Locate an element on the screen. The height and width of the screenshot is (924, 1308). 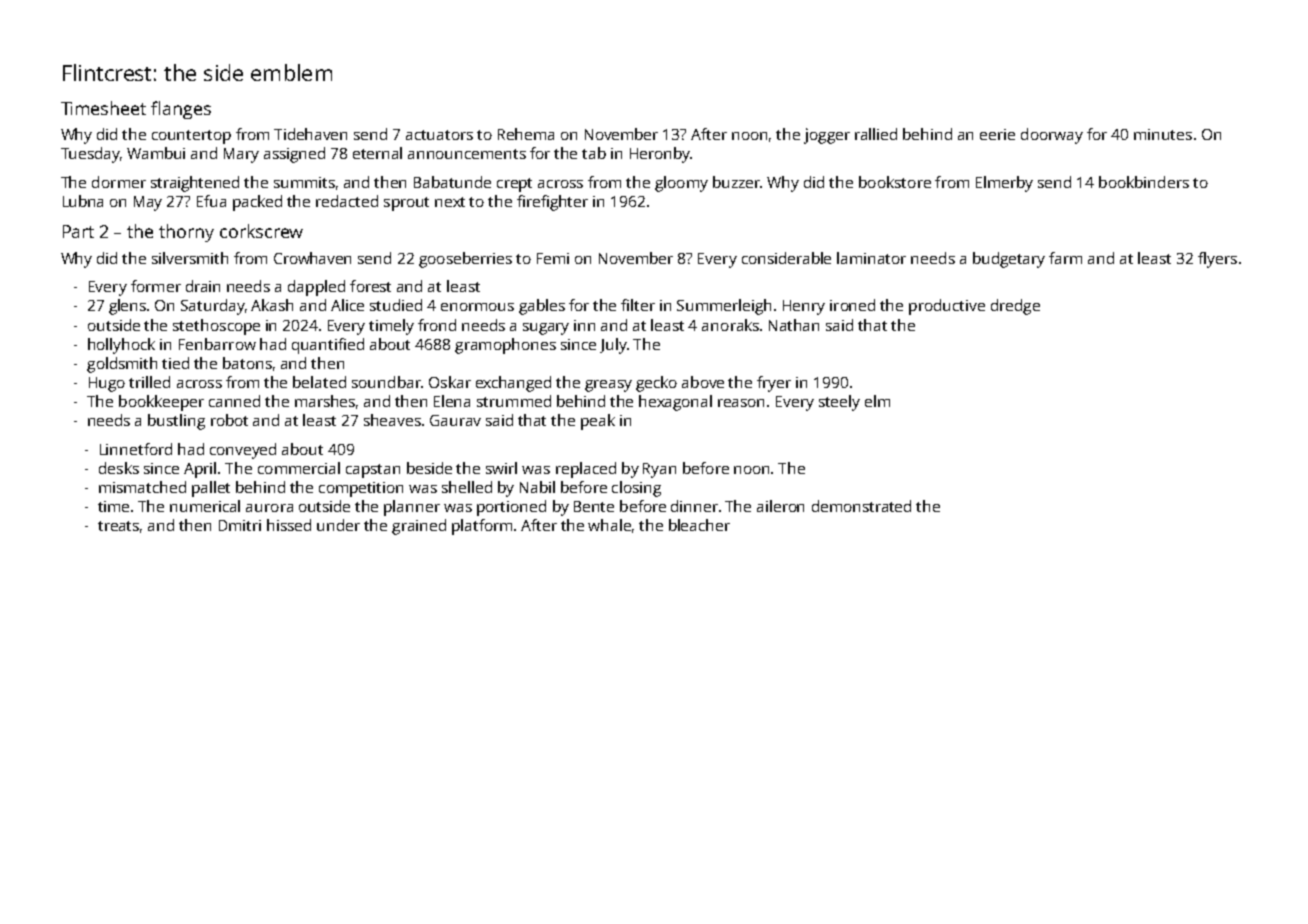
Ryan is located at coordinates (659, 470).
